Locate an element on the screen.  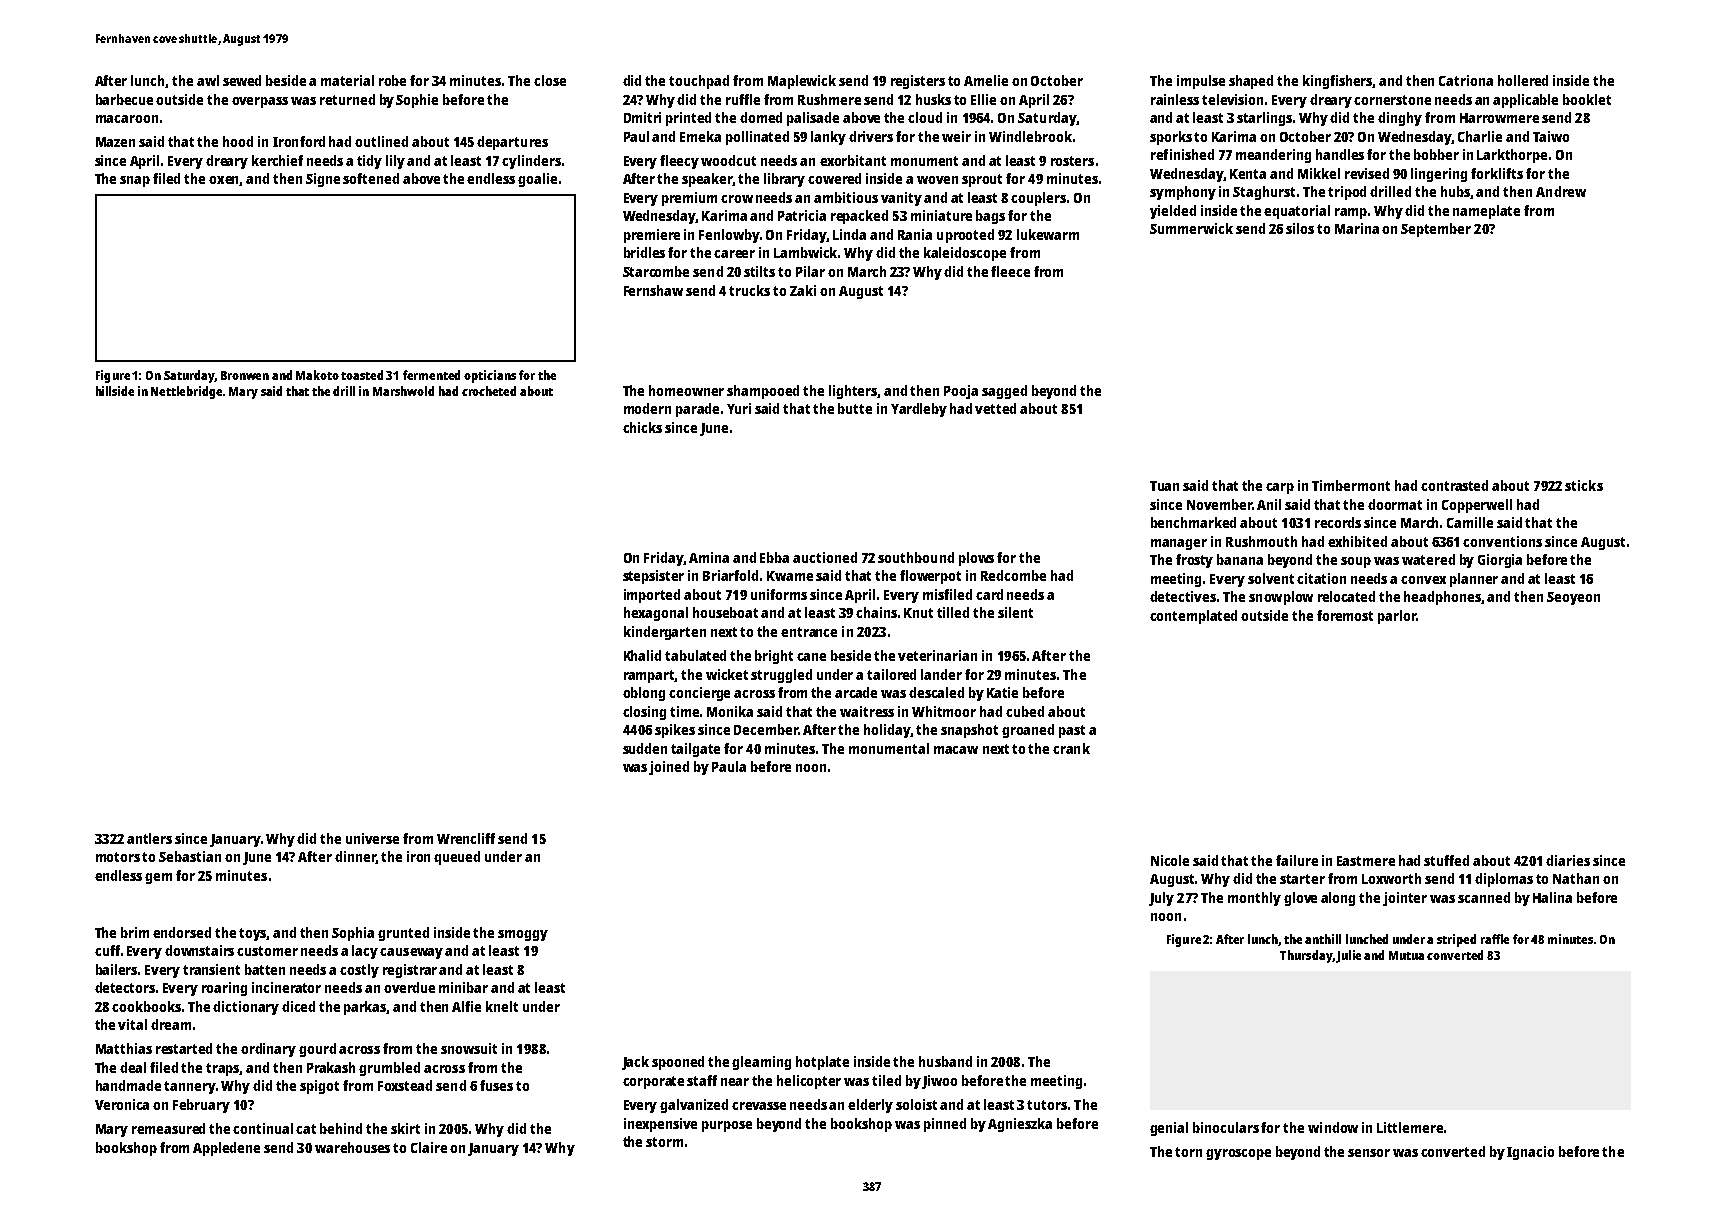
goalie is located at coordinates (537, 180).
